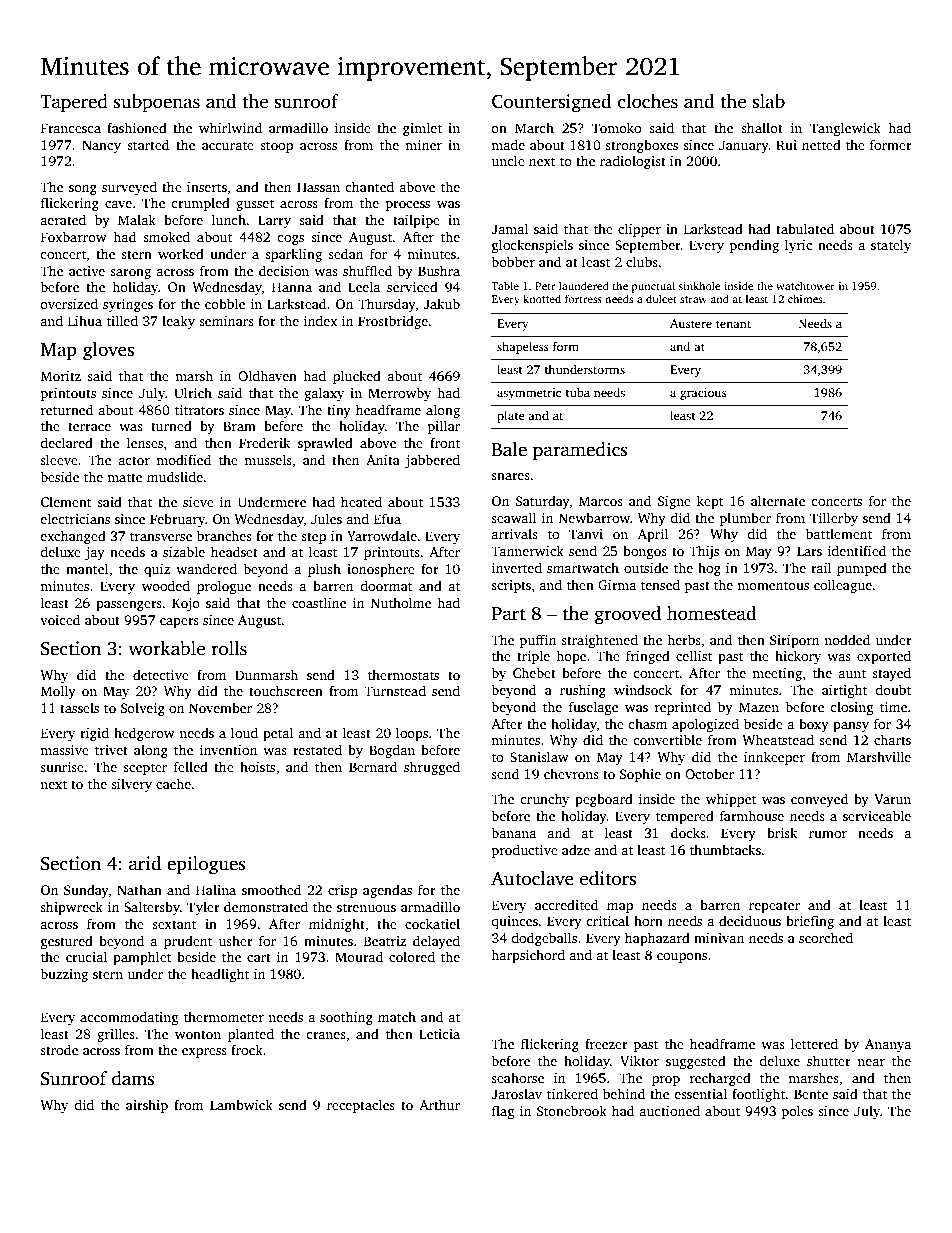  What do you see at coordinates (580, 451) in the page?
I see `paramedics` at bounding box center [580, 451].
